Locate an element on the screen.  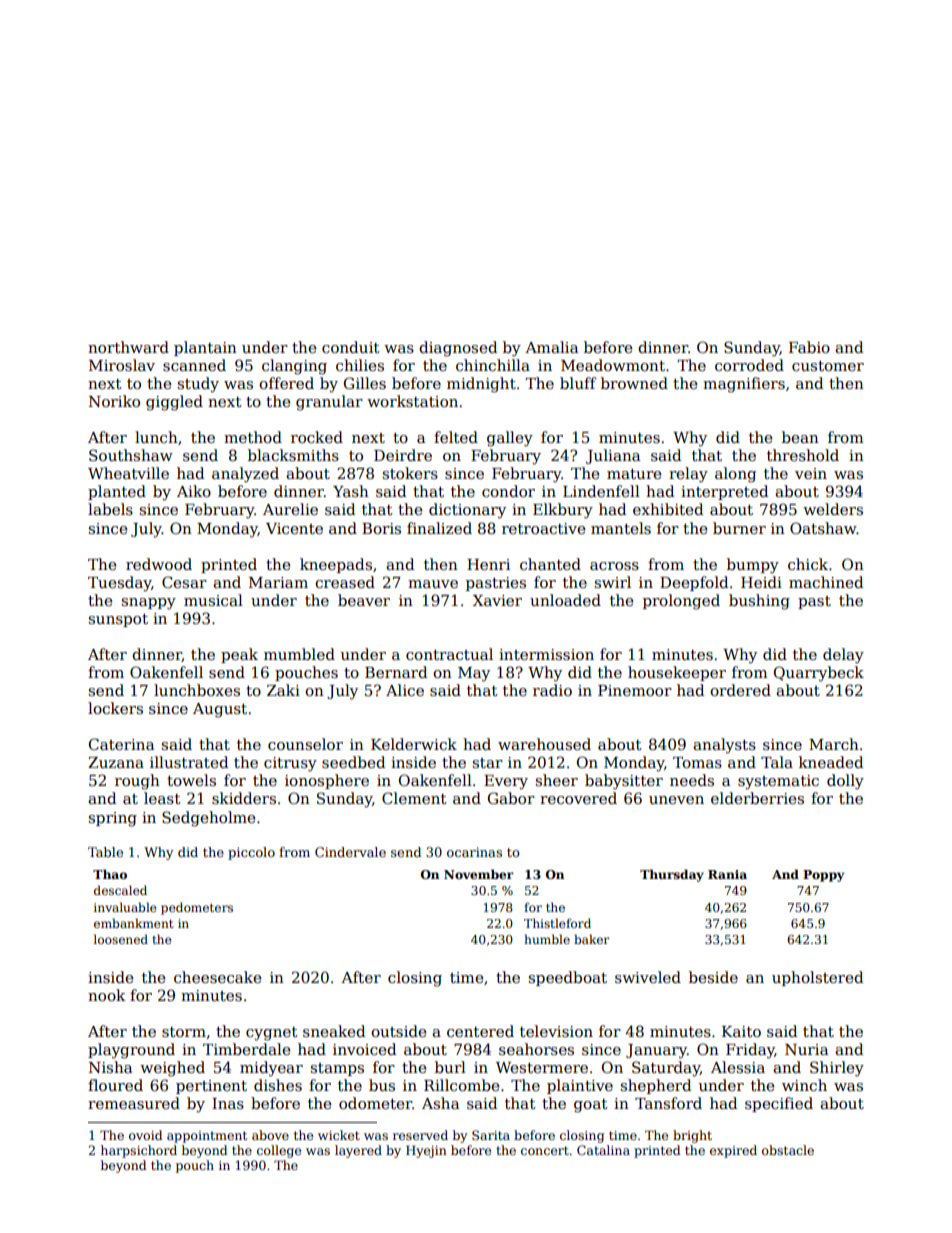
plantain is located at coordinates (205, 348).
